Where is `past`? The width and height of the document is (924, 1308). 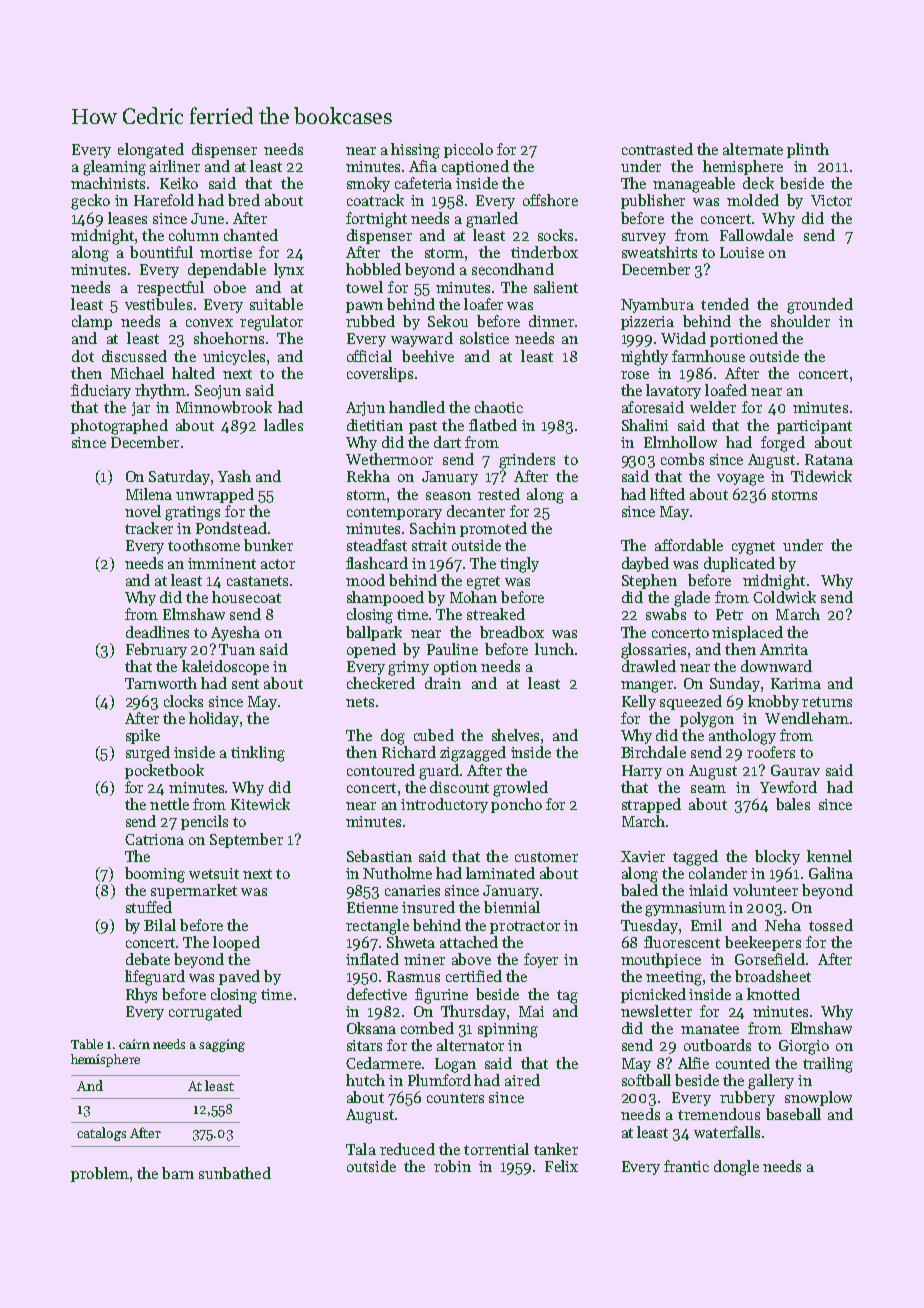 past is located at coordinates (423, 427).
